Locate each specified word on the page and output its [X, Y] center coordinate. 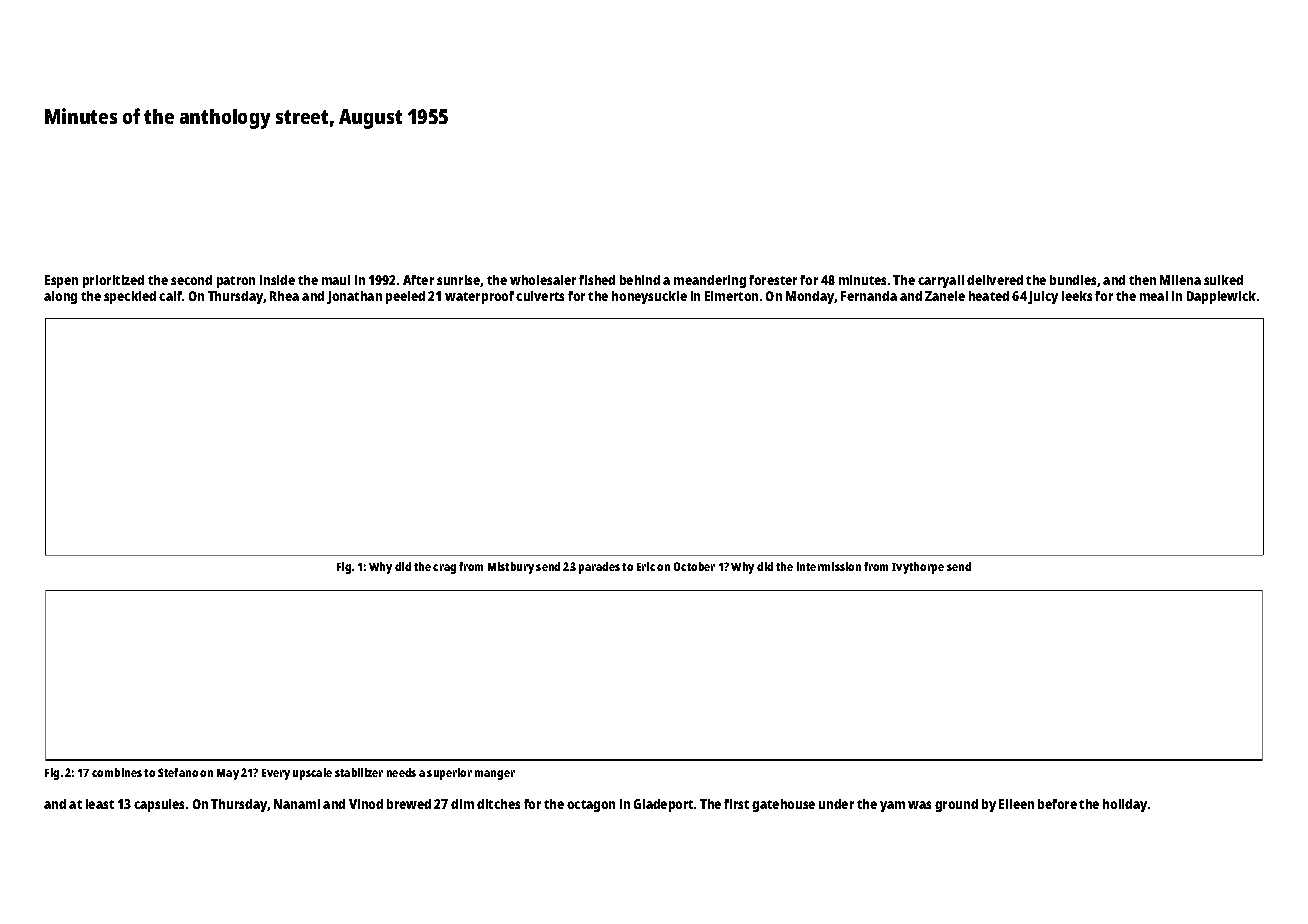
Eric [646, 566]
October [694, 566]
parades [599, 568]
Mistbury [511, 568]
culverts [540, 296]
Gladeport [663, 805]
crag [444, 569]
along [60, 297]
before [1057, 804]
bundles [1073, 280]
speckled [130, 297]
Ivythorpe [918, 568]
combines [117, 772]
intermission [829, 566]
